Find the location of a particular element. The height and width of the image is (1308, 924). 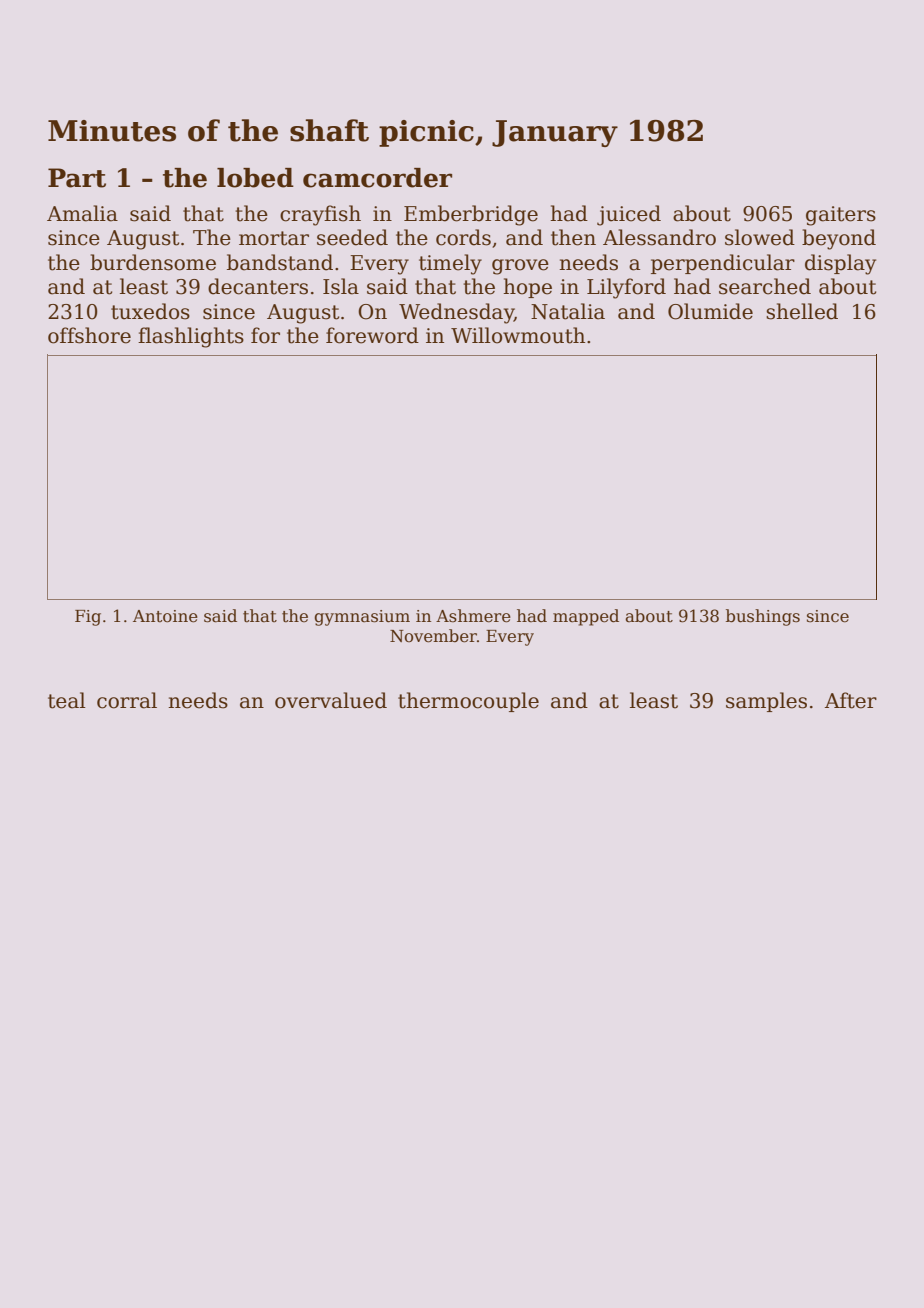

gaiters is located at coordinates (841, 216).
